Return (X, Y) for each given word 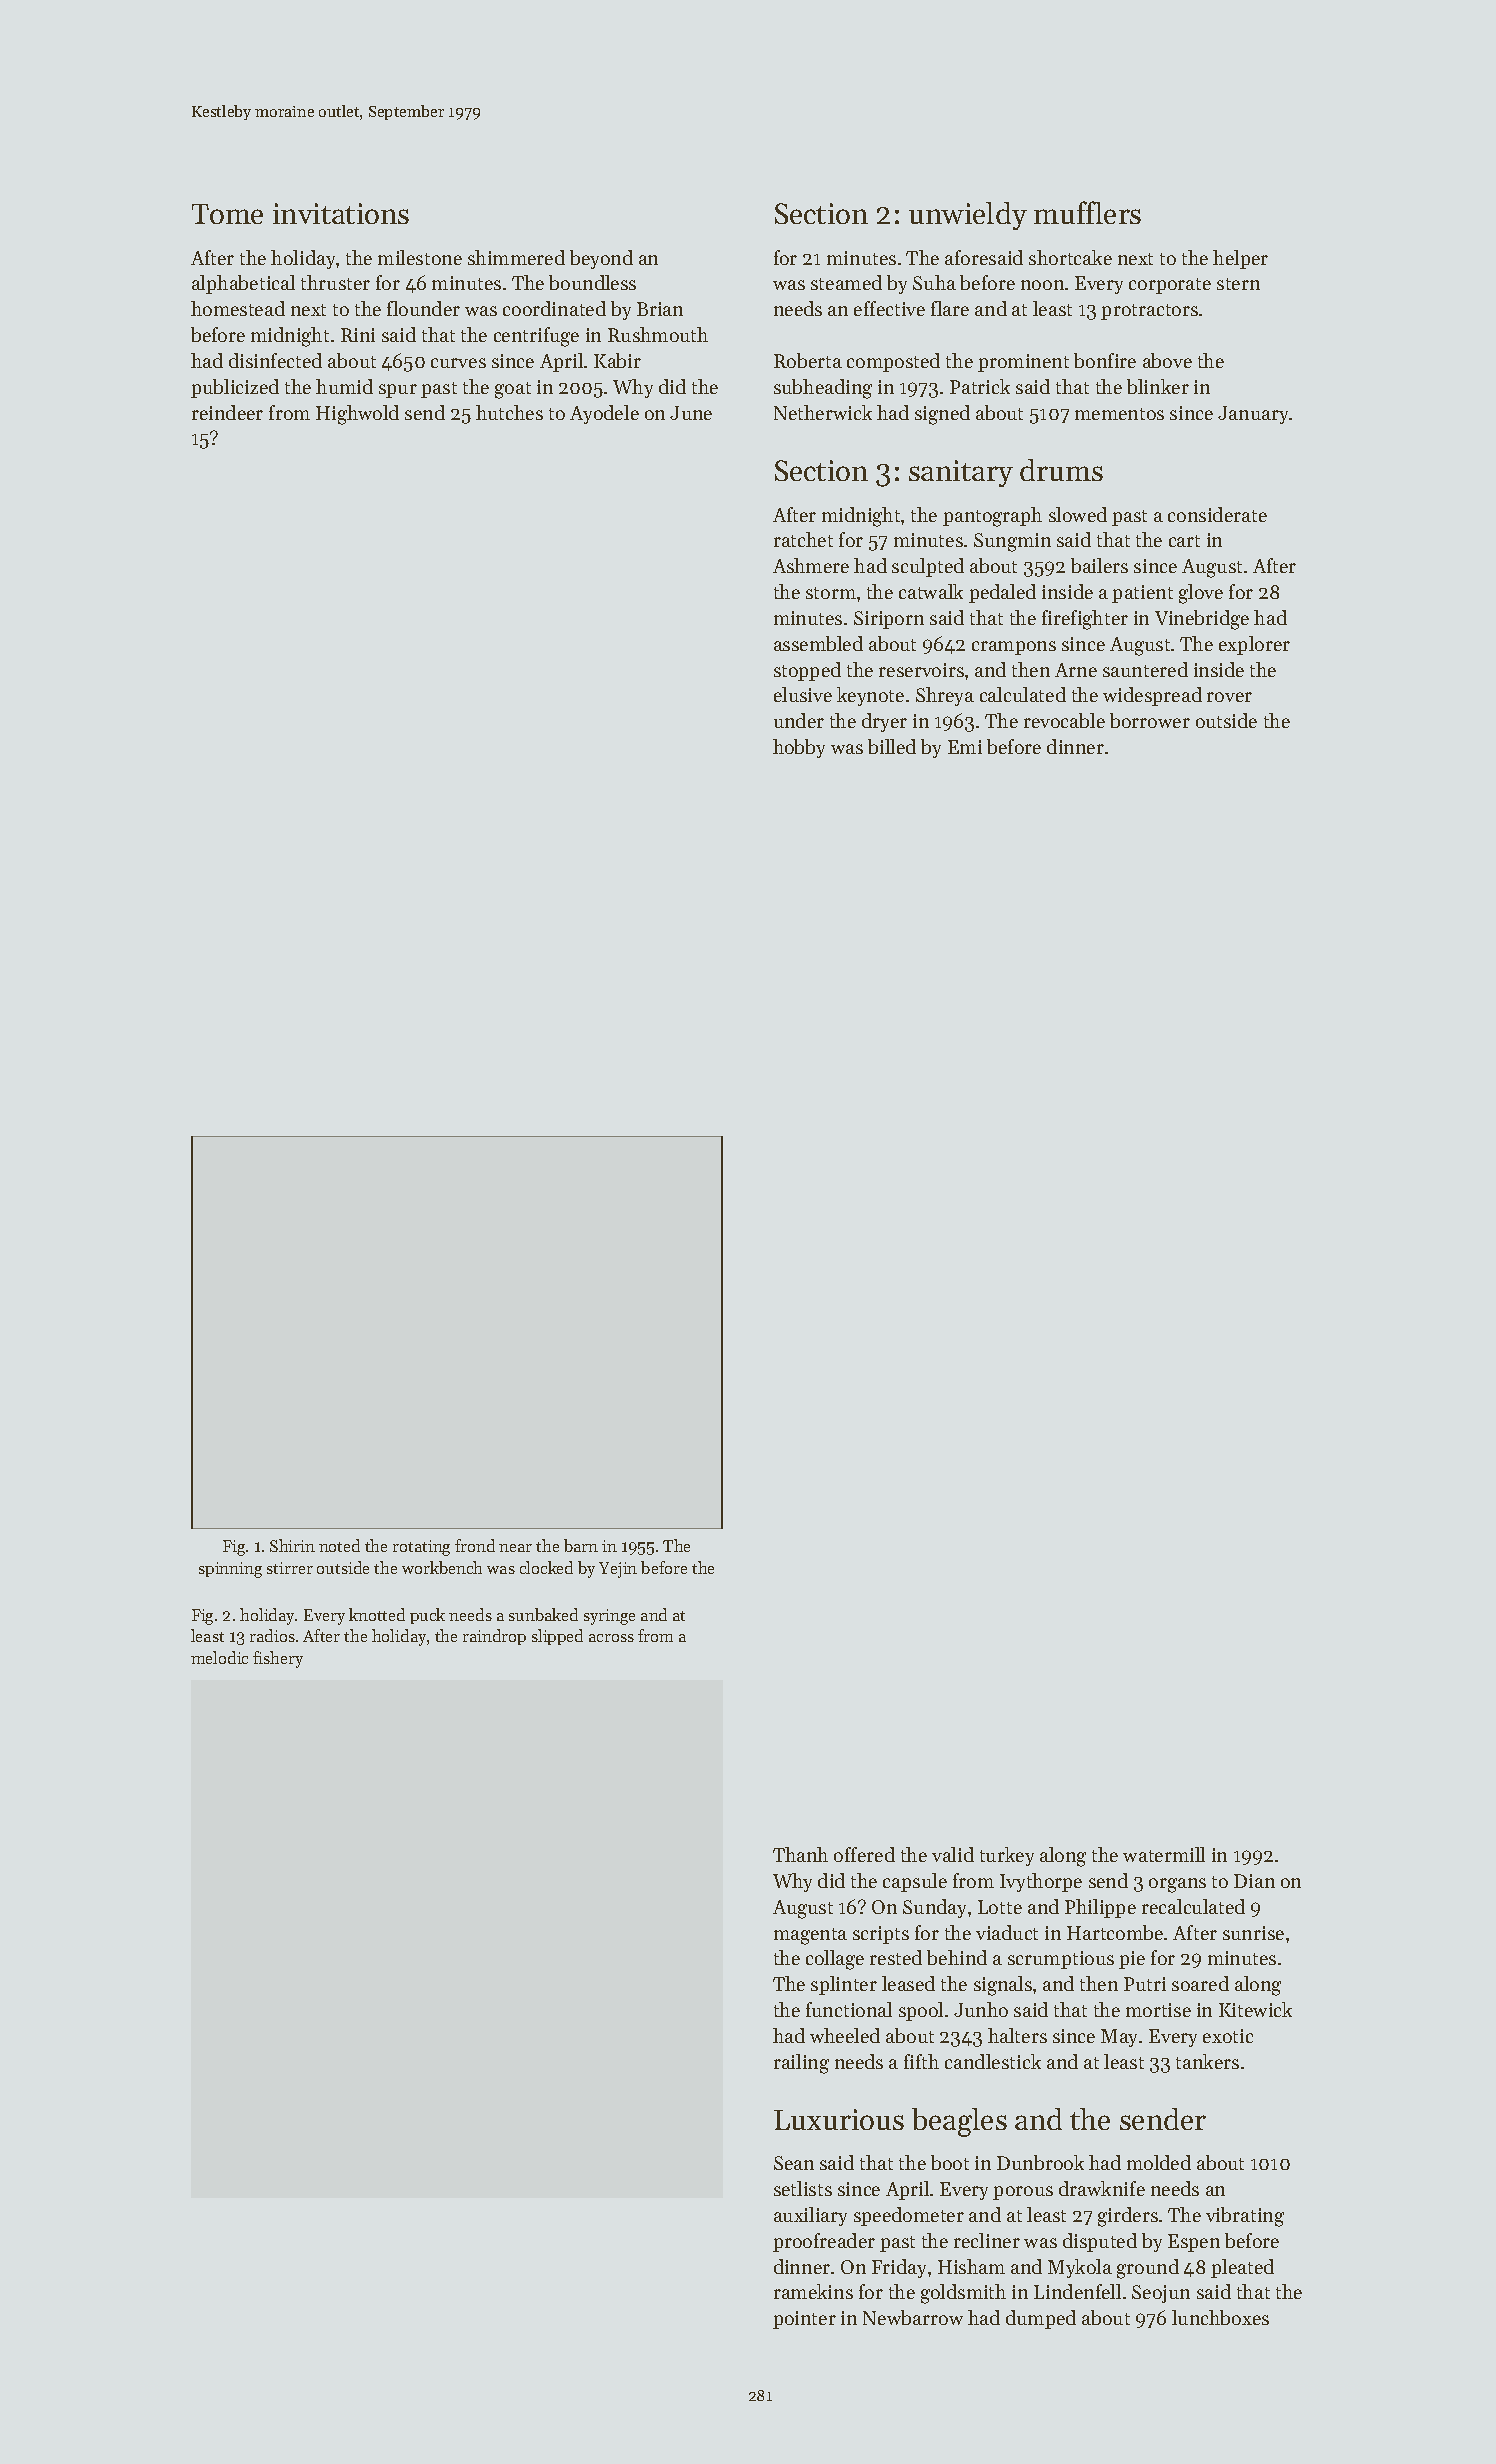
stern (1238, 284)
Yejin (618, 1570)
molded (1159, 2162)
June (691, 413)
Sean (794, 2163)
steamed (846, 282)
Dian (1254, 1881)
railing (801, 2064)
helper (1240, 259)
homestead (238, 308)
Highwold (357, 415)
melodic (219, 1657)
